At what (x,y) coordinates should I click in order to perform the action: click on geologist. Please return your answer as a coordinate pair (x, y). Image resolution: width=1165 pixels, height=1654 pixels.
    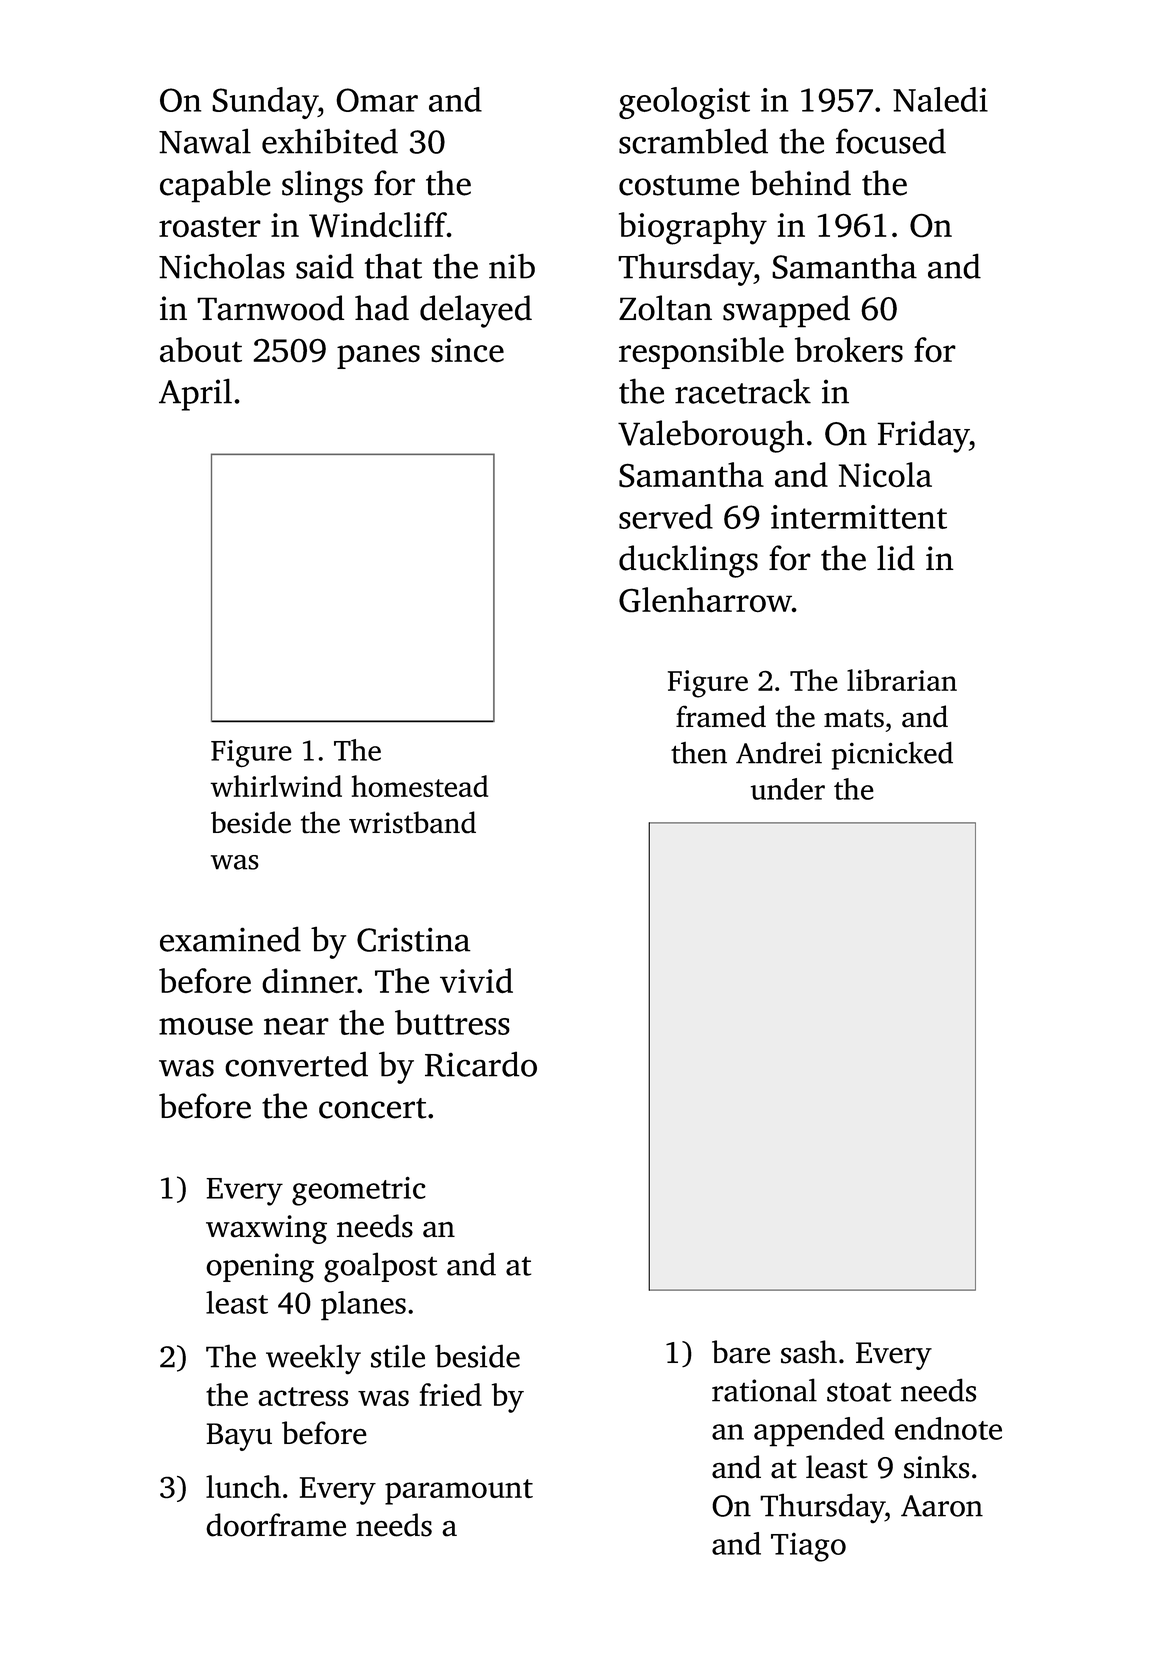
    Looking at the image, I should click on (684, 103).
